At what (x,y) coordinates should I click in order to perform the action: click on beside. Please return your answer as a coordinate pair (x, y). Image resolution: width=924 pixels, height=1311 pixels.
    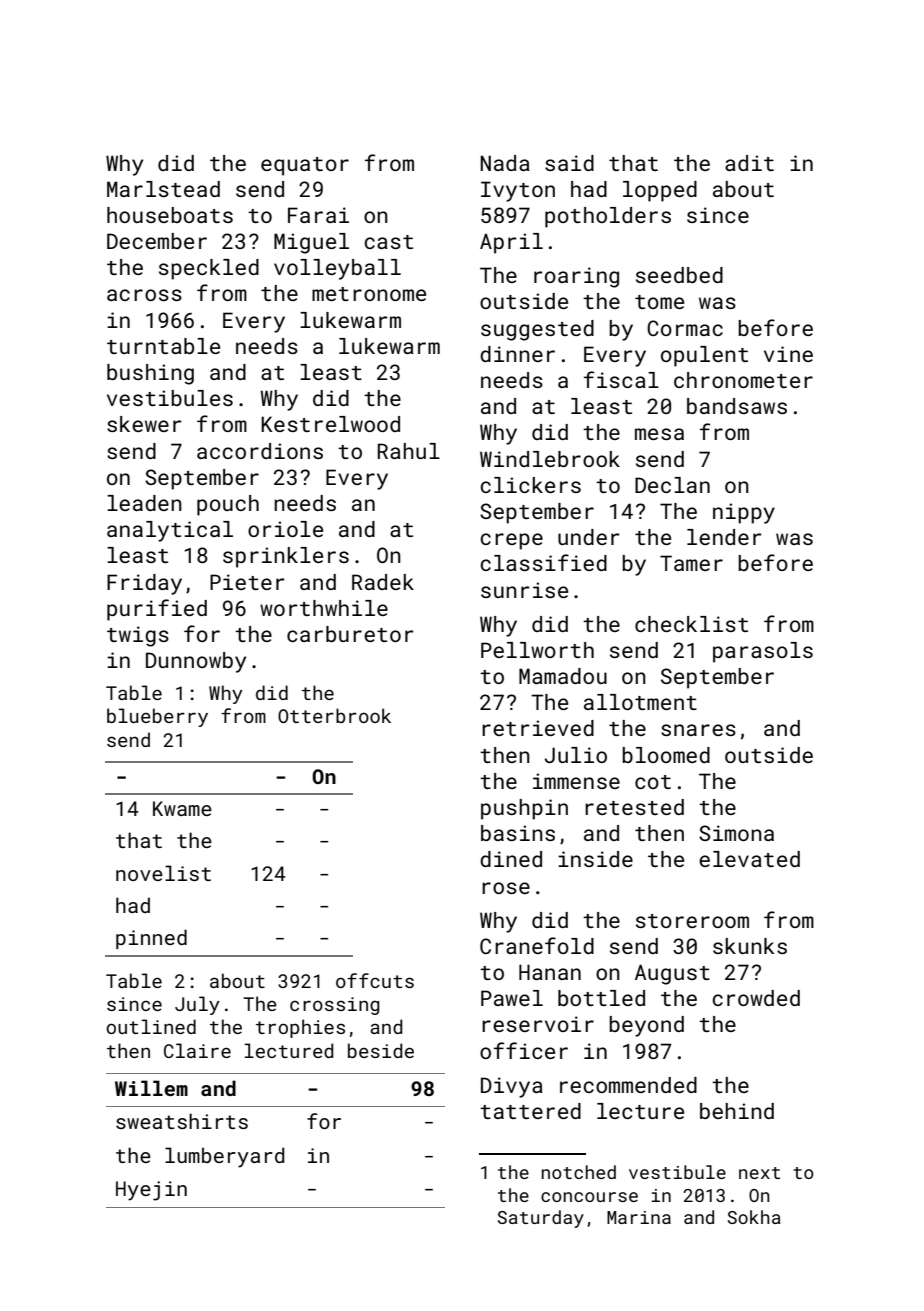
    Looking at the image, I should click on (381, 1050).
